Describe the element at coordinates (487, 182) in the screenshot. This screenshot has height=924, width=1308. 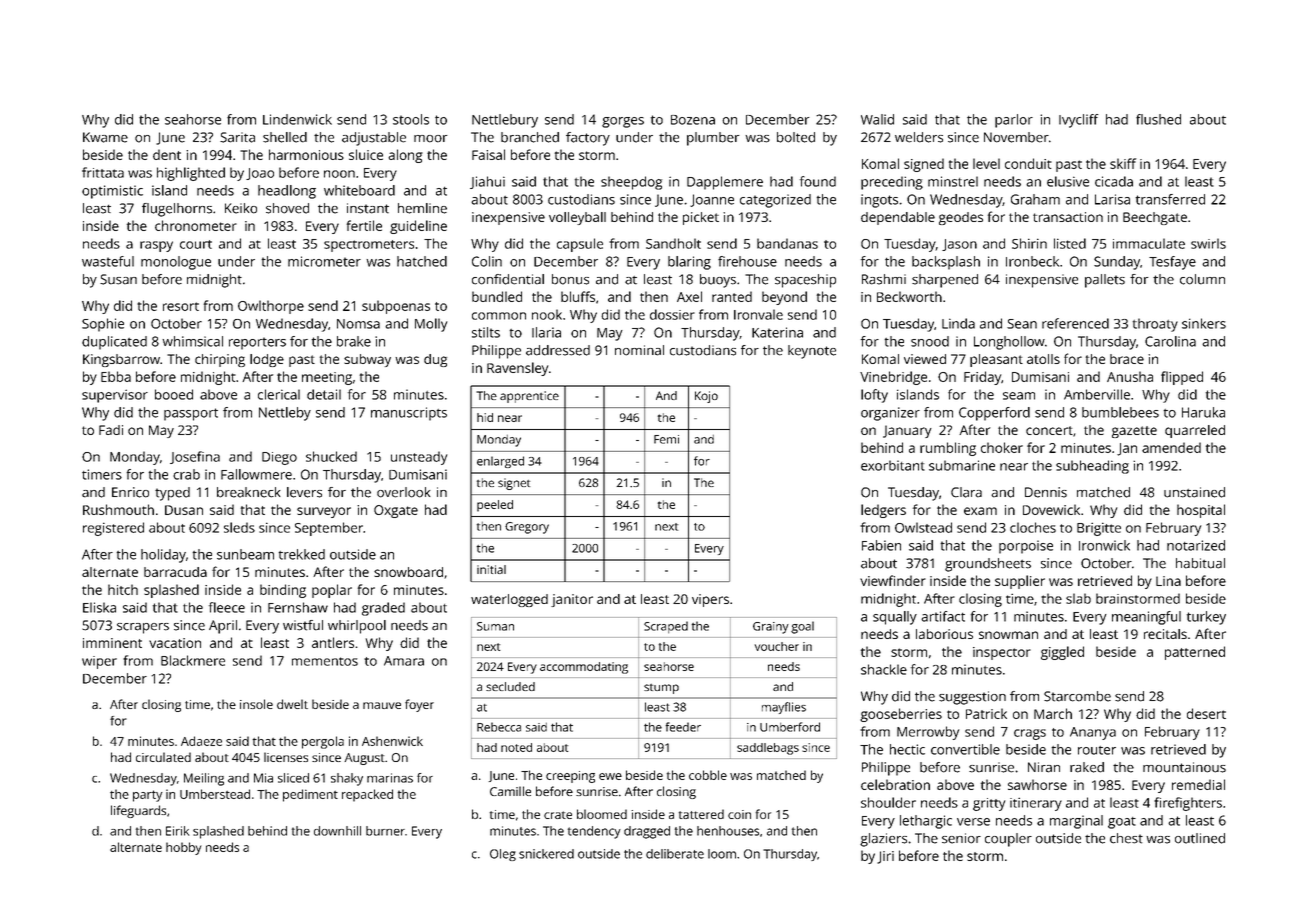
I see `Jiahui` at that location.
